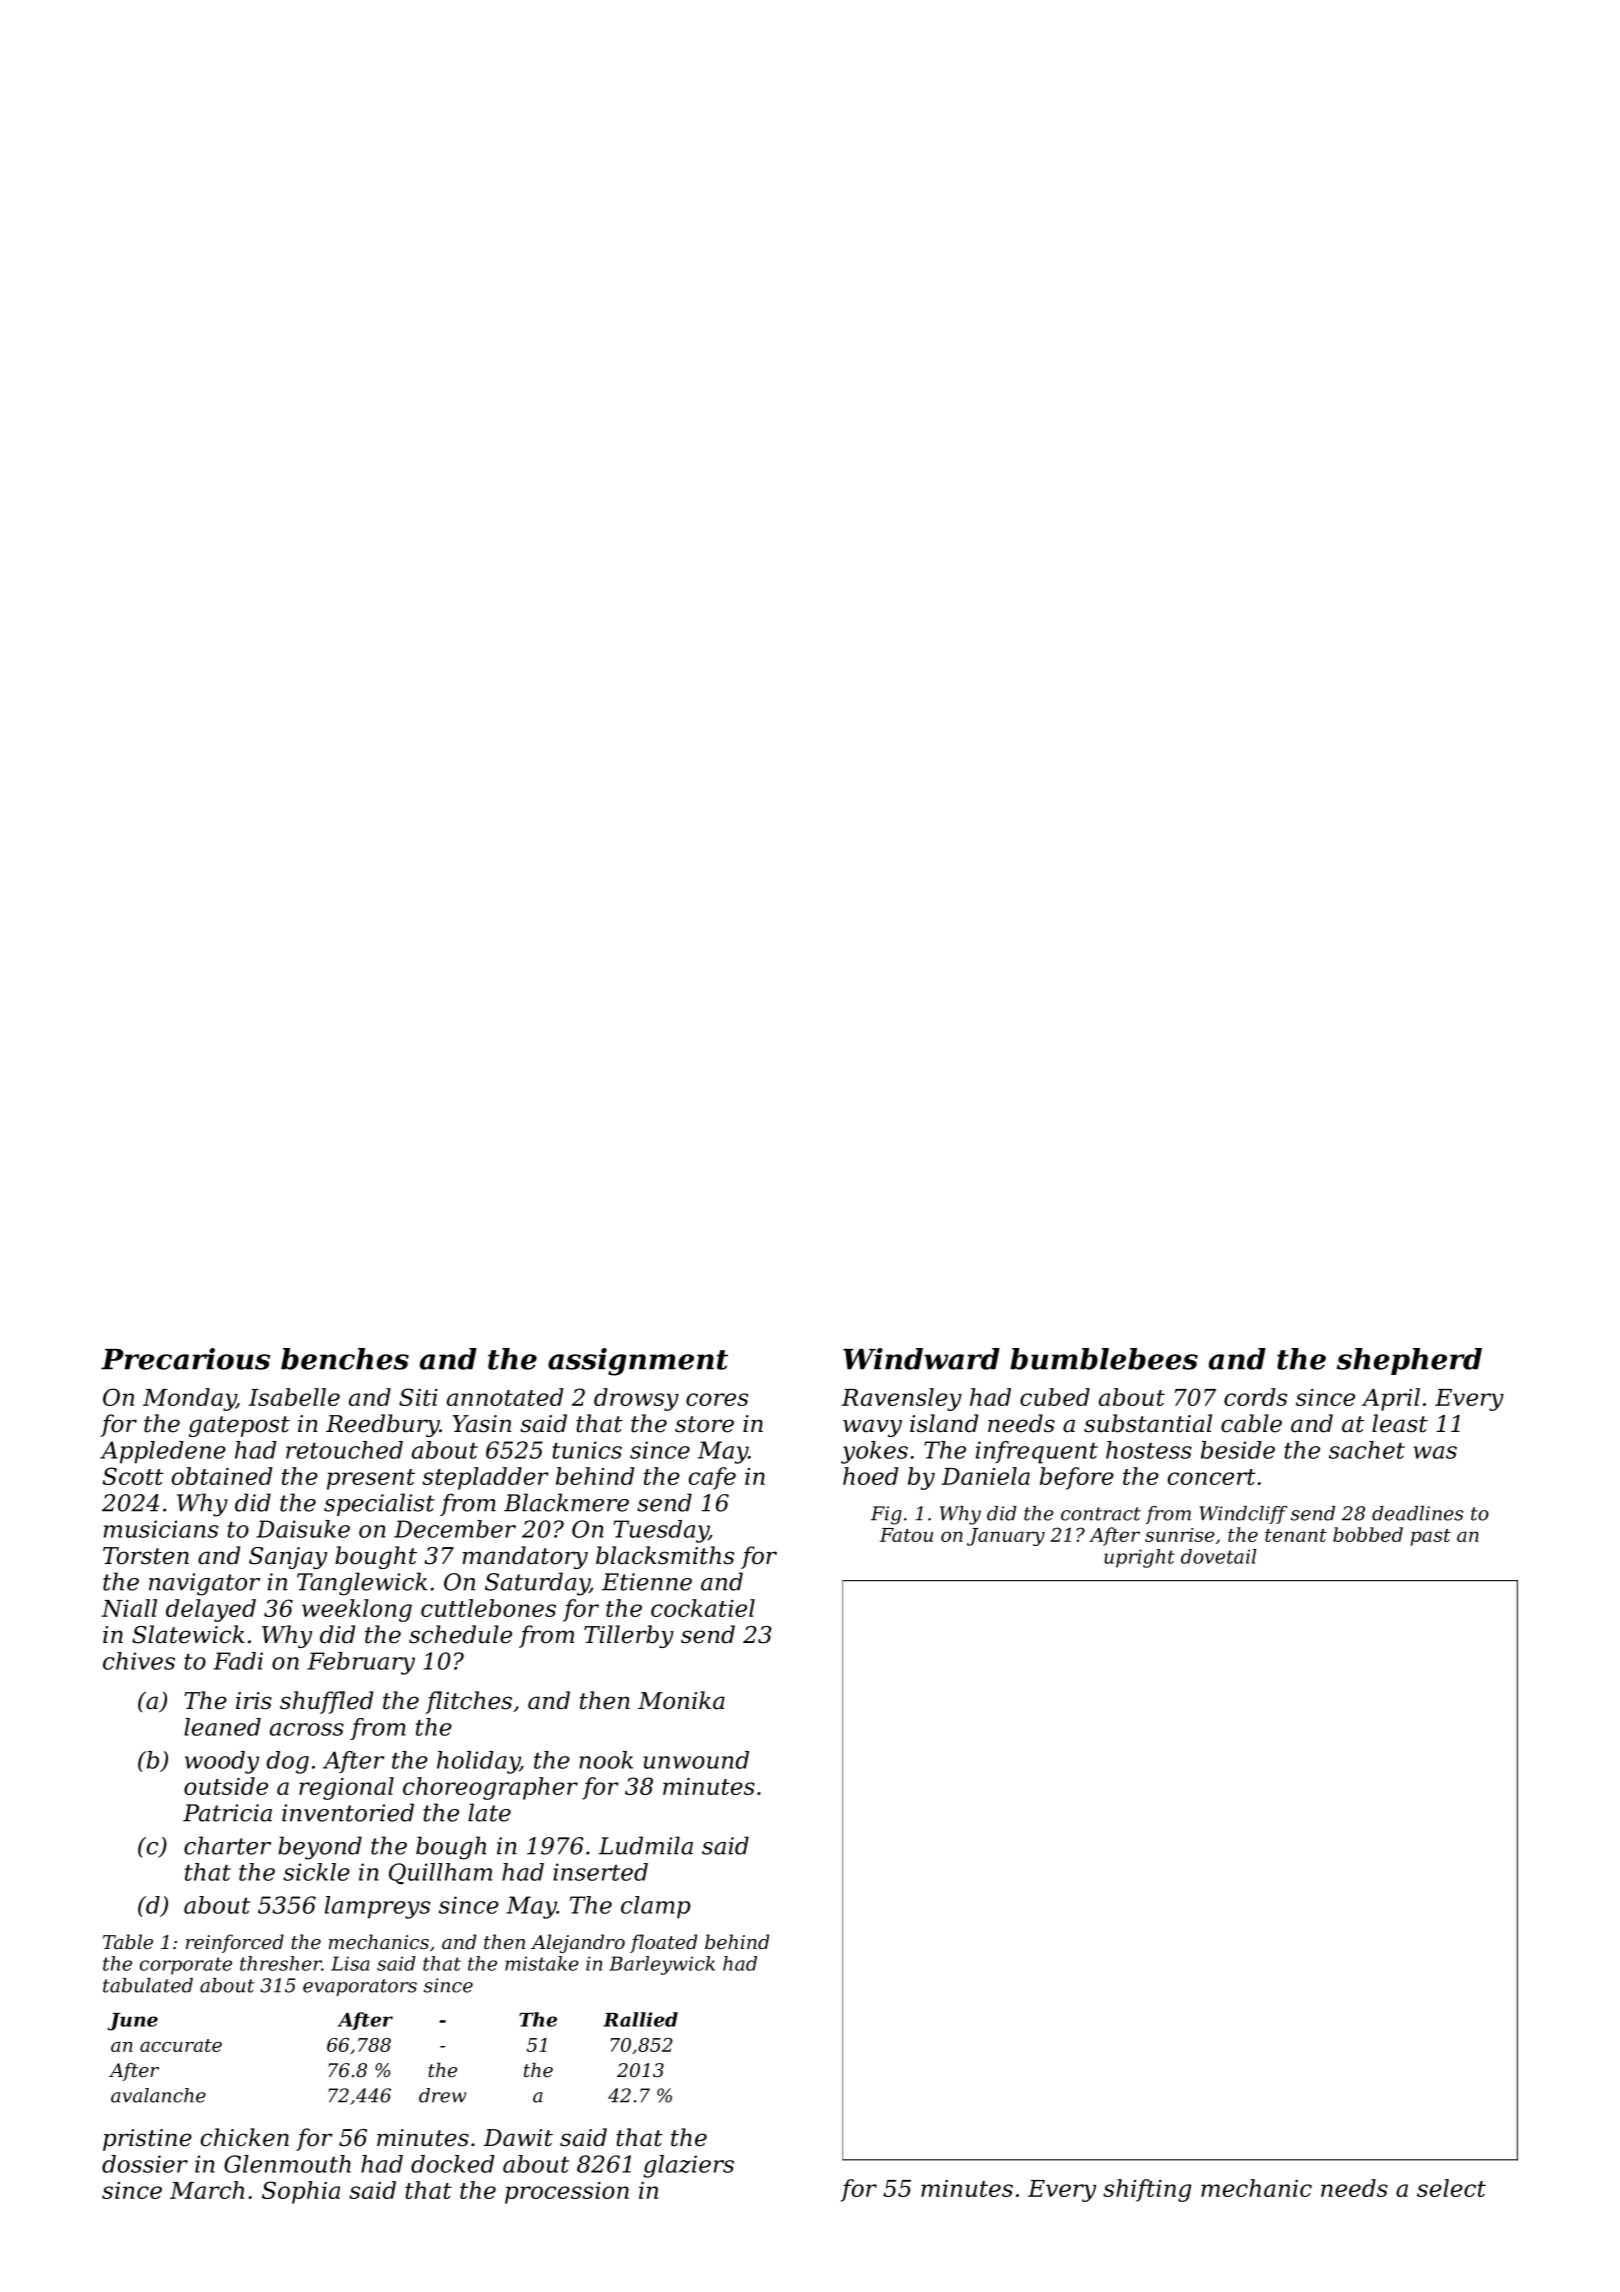  I want to click on musicians, so click(161, 1529).
